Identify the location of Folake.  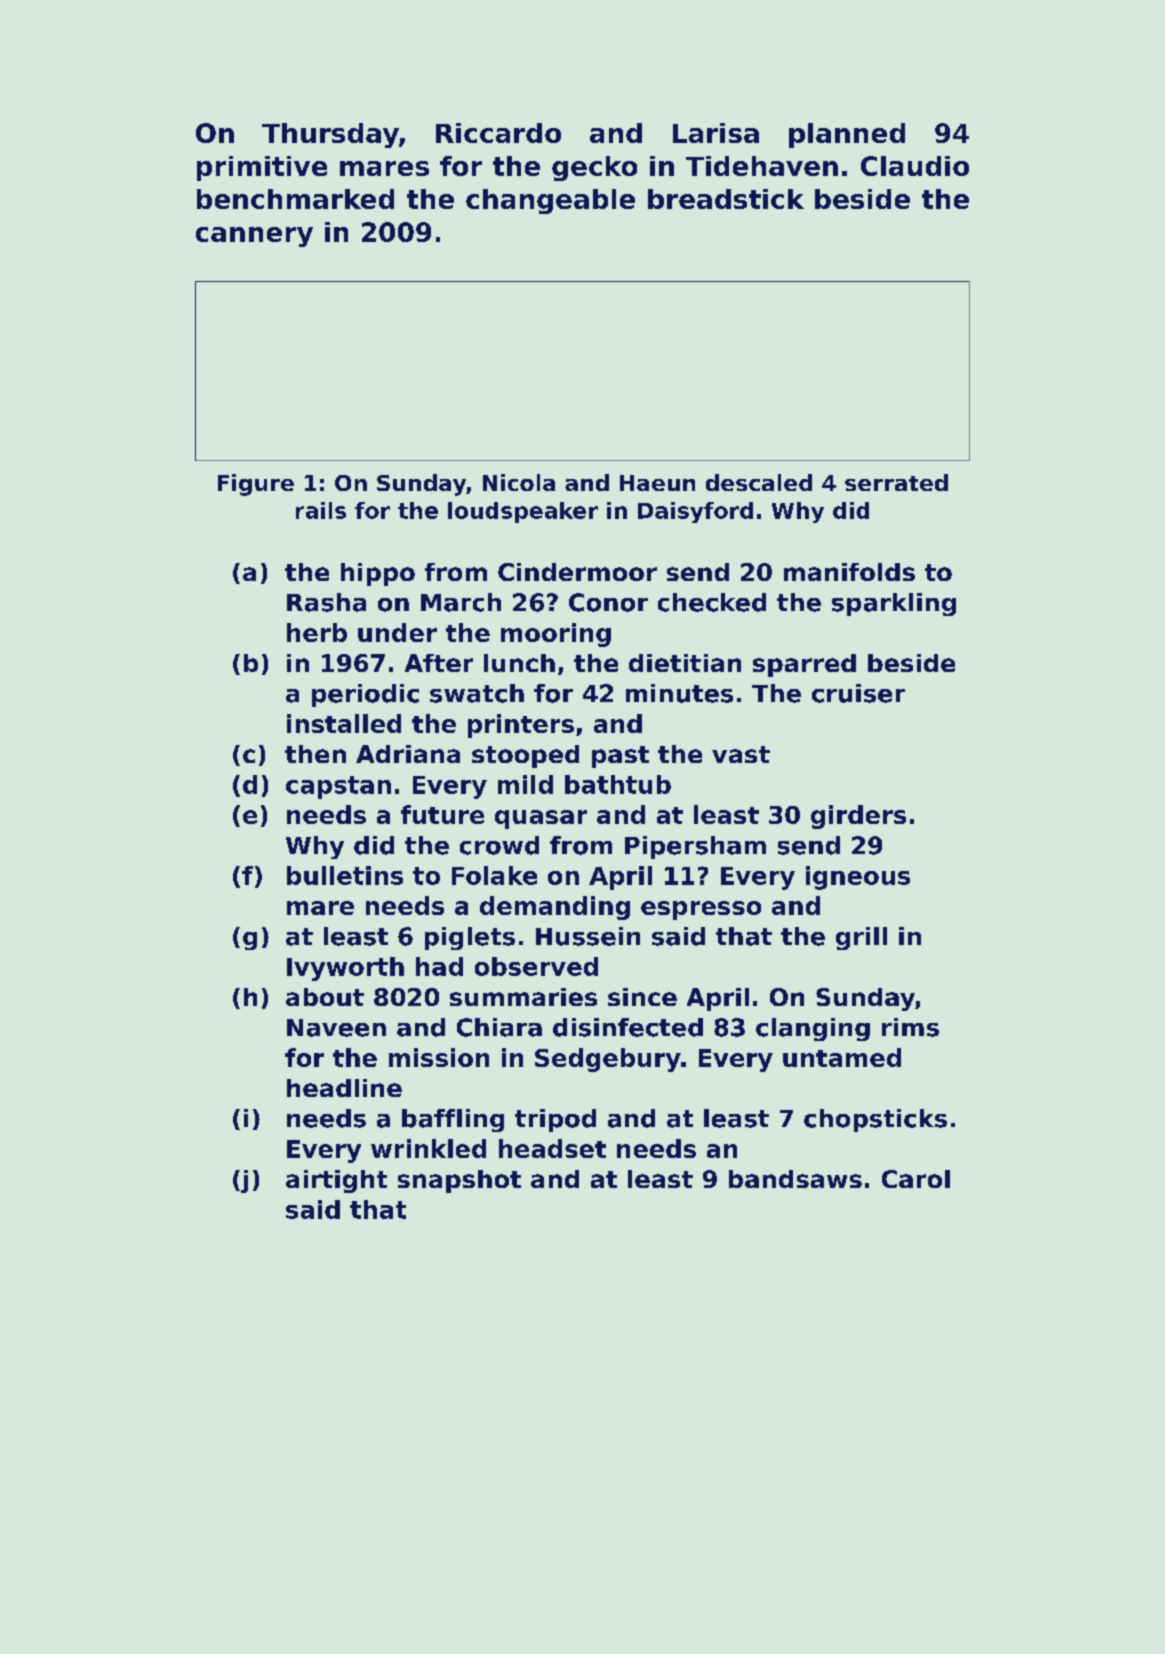
(494, 875).
